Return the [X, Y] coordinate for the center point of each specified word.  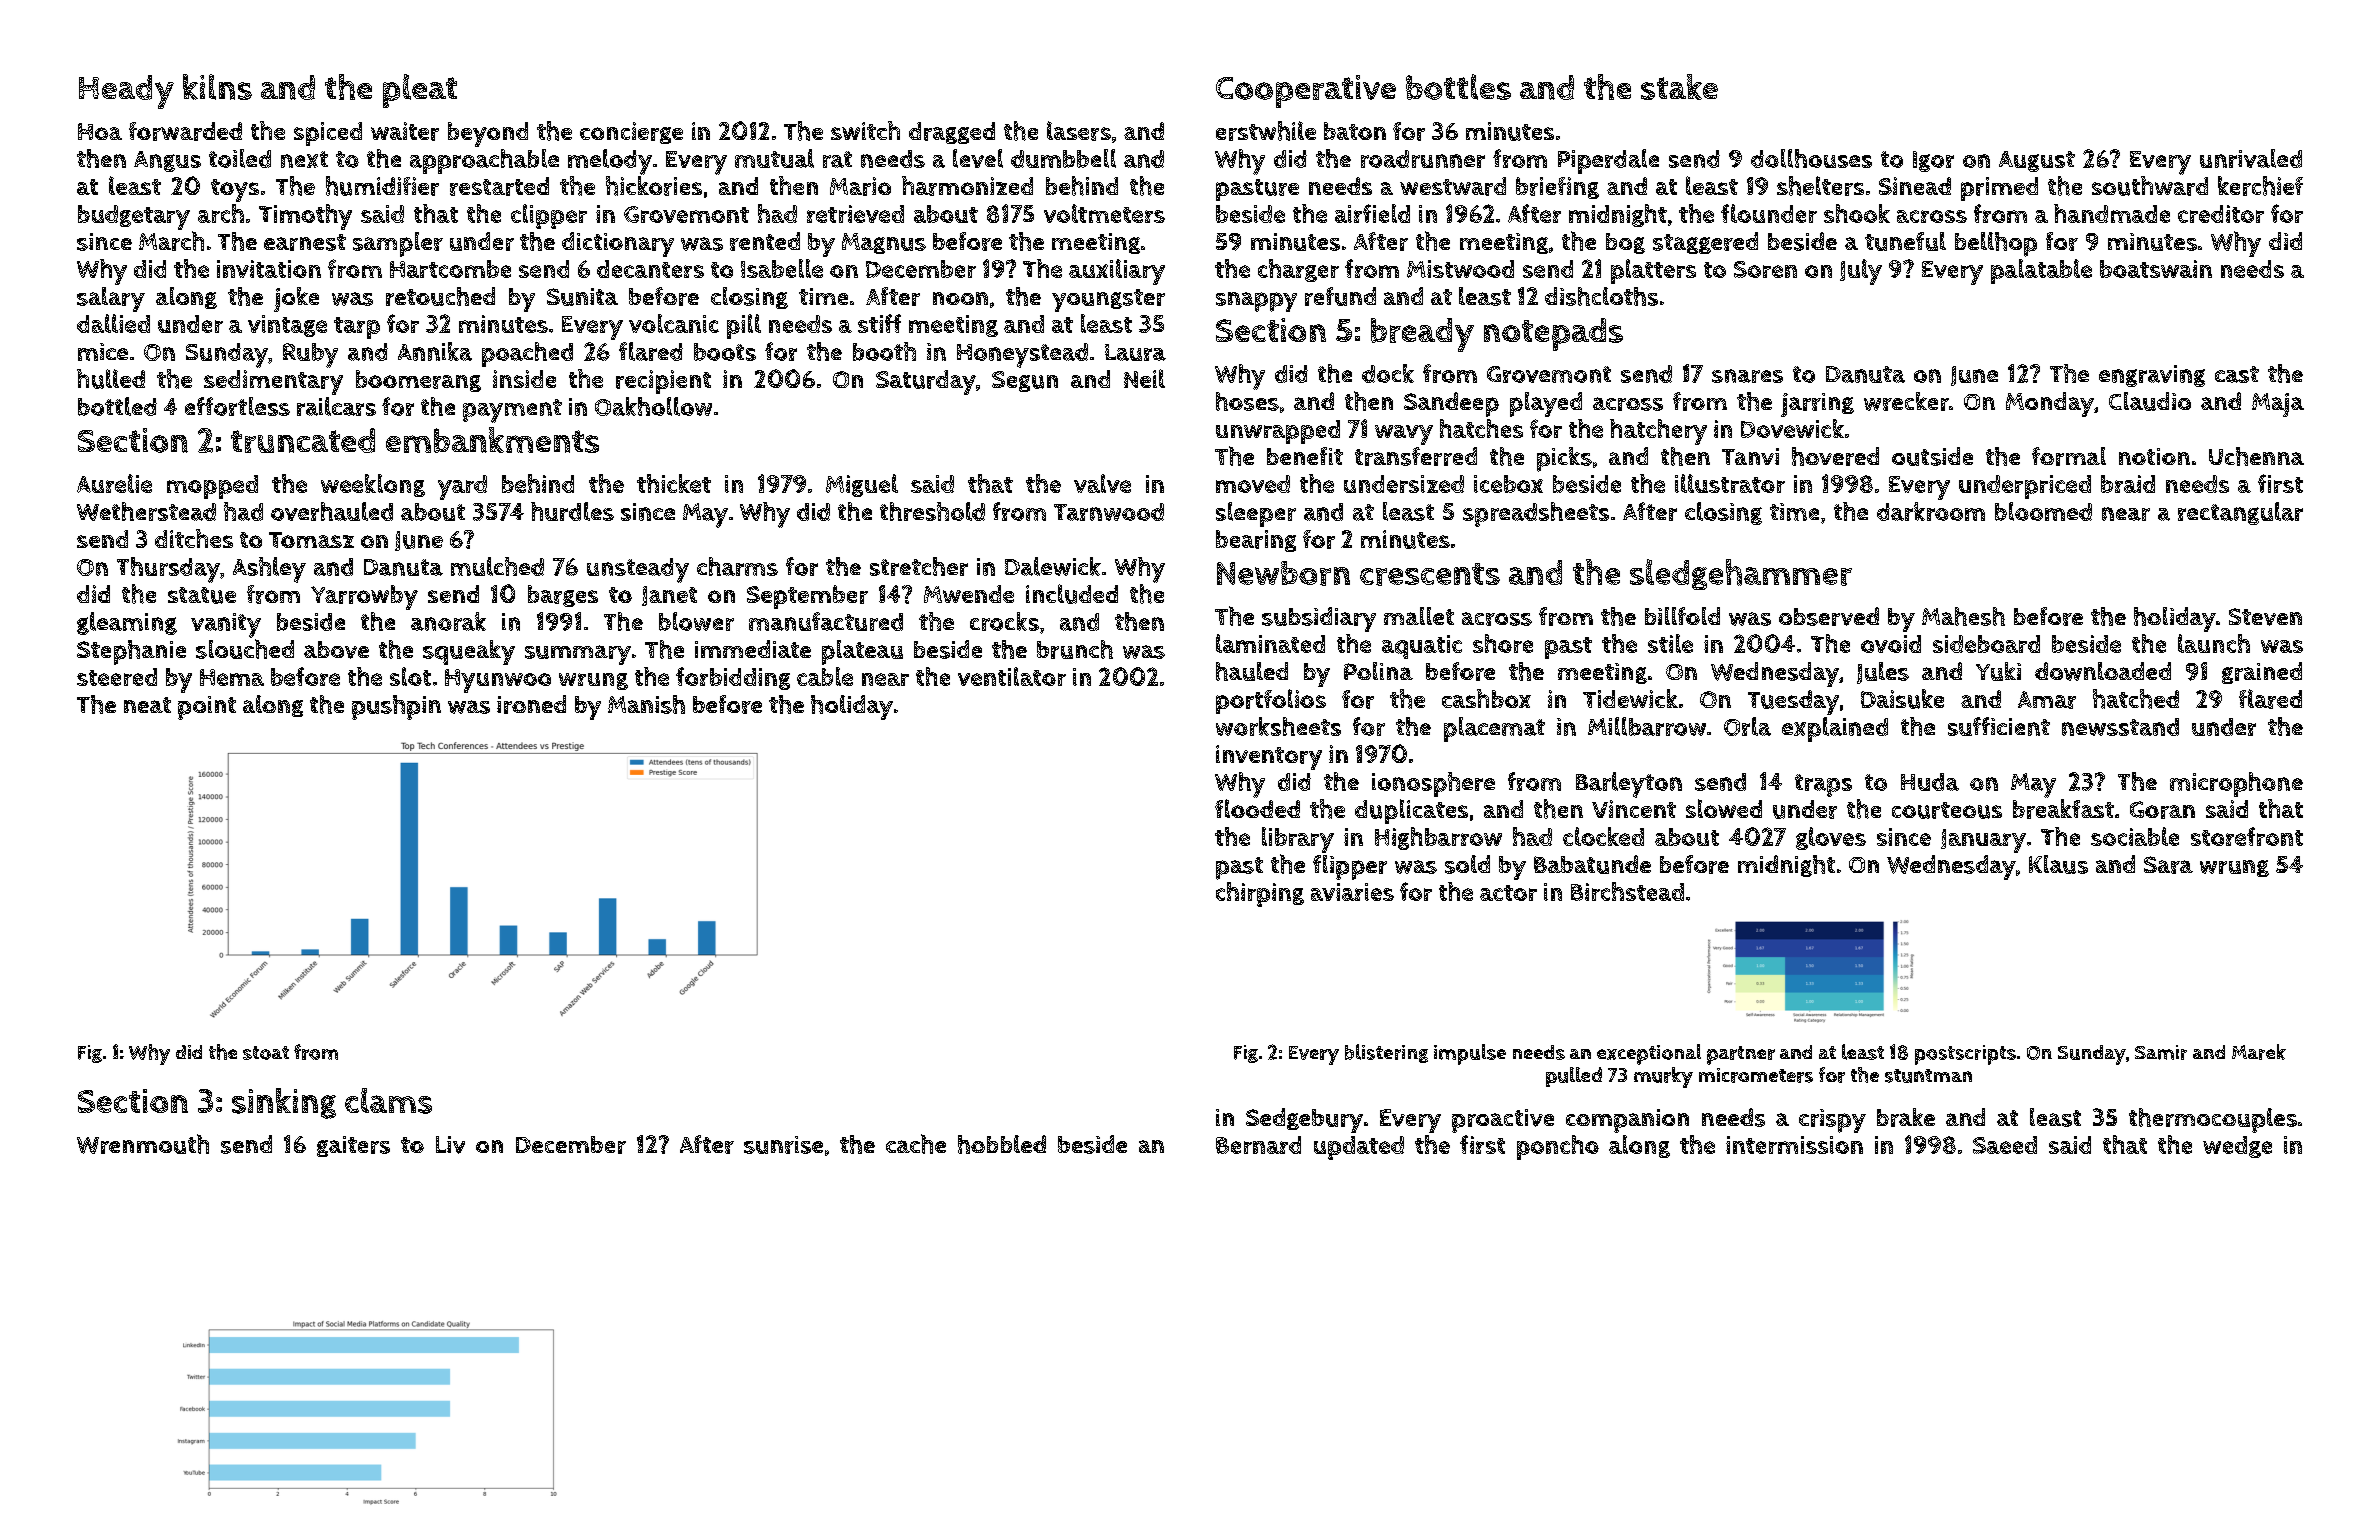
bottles [1458, 87]
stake [1679, 87]
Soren [1765, 269]
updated [1359, 1148]
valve [1102, 483]
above [336, 650]
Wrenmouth [143, 1144]
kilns [217, 87]
